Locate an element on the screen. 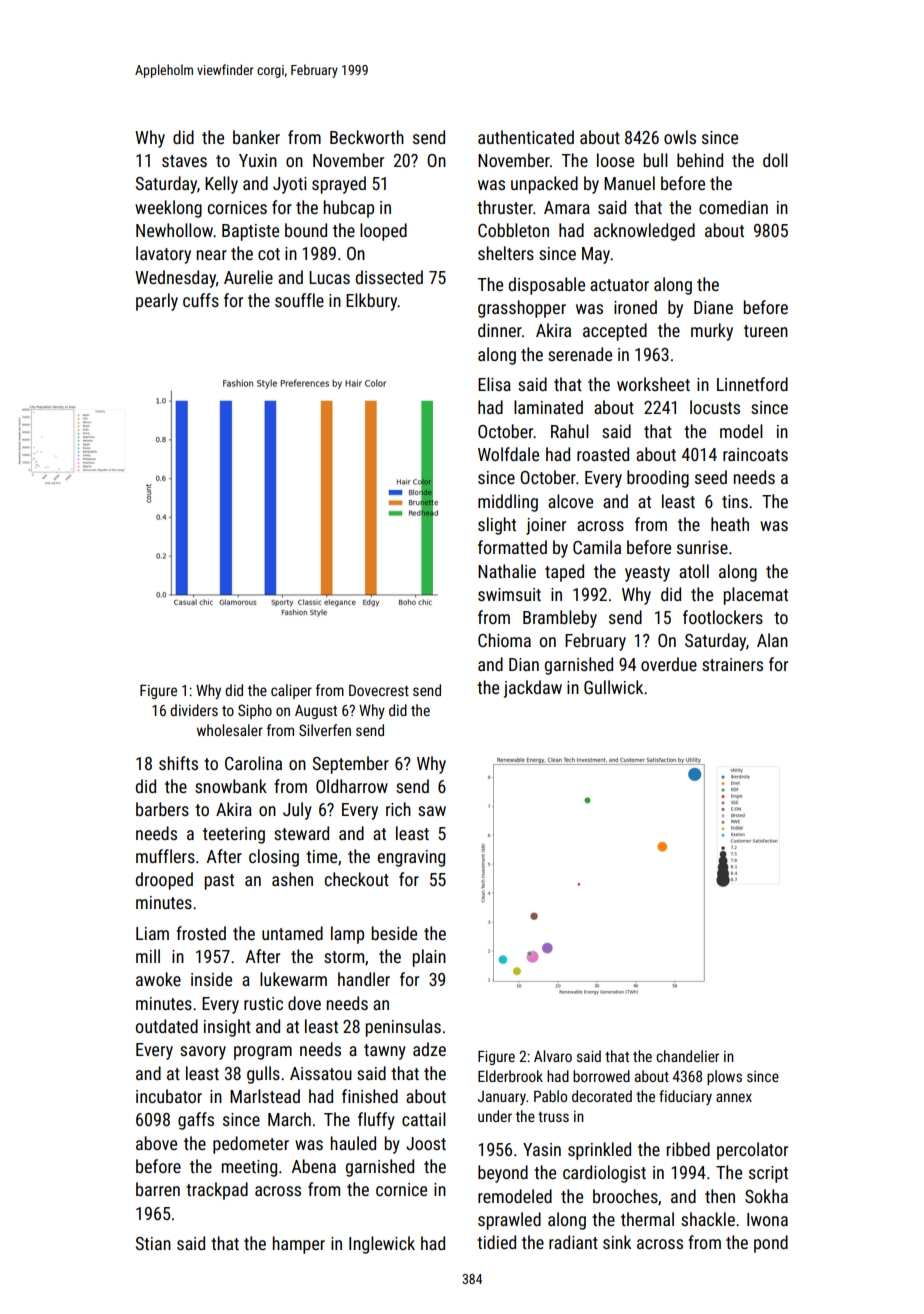  dissected is located at coordinates (389, 277).
